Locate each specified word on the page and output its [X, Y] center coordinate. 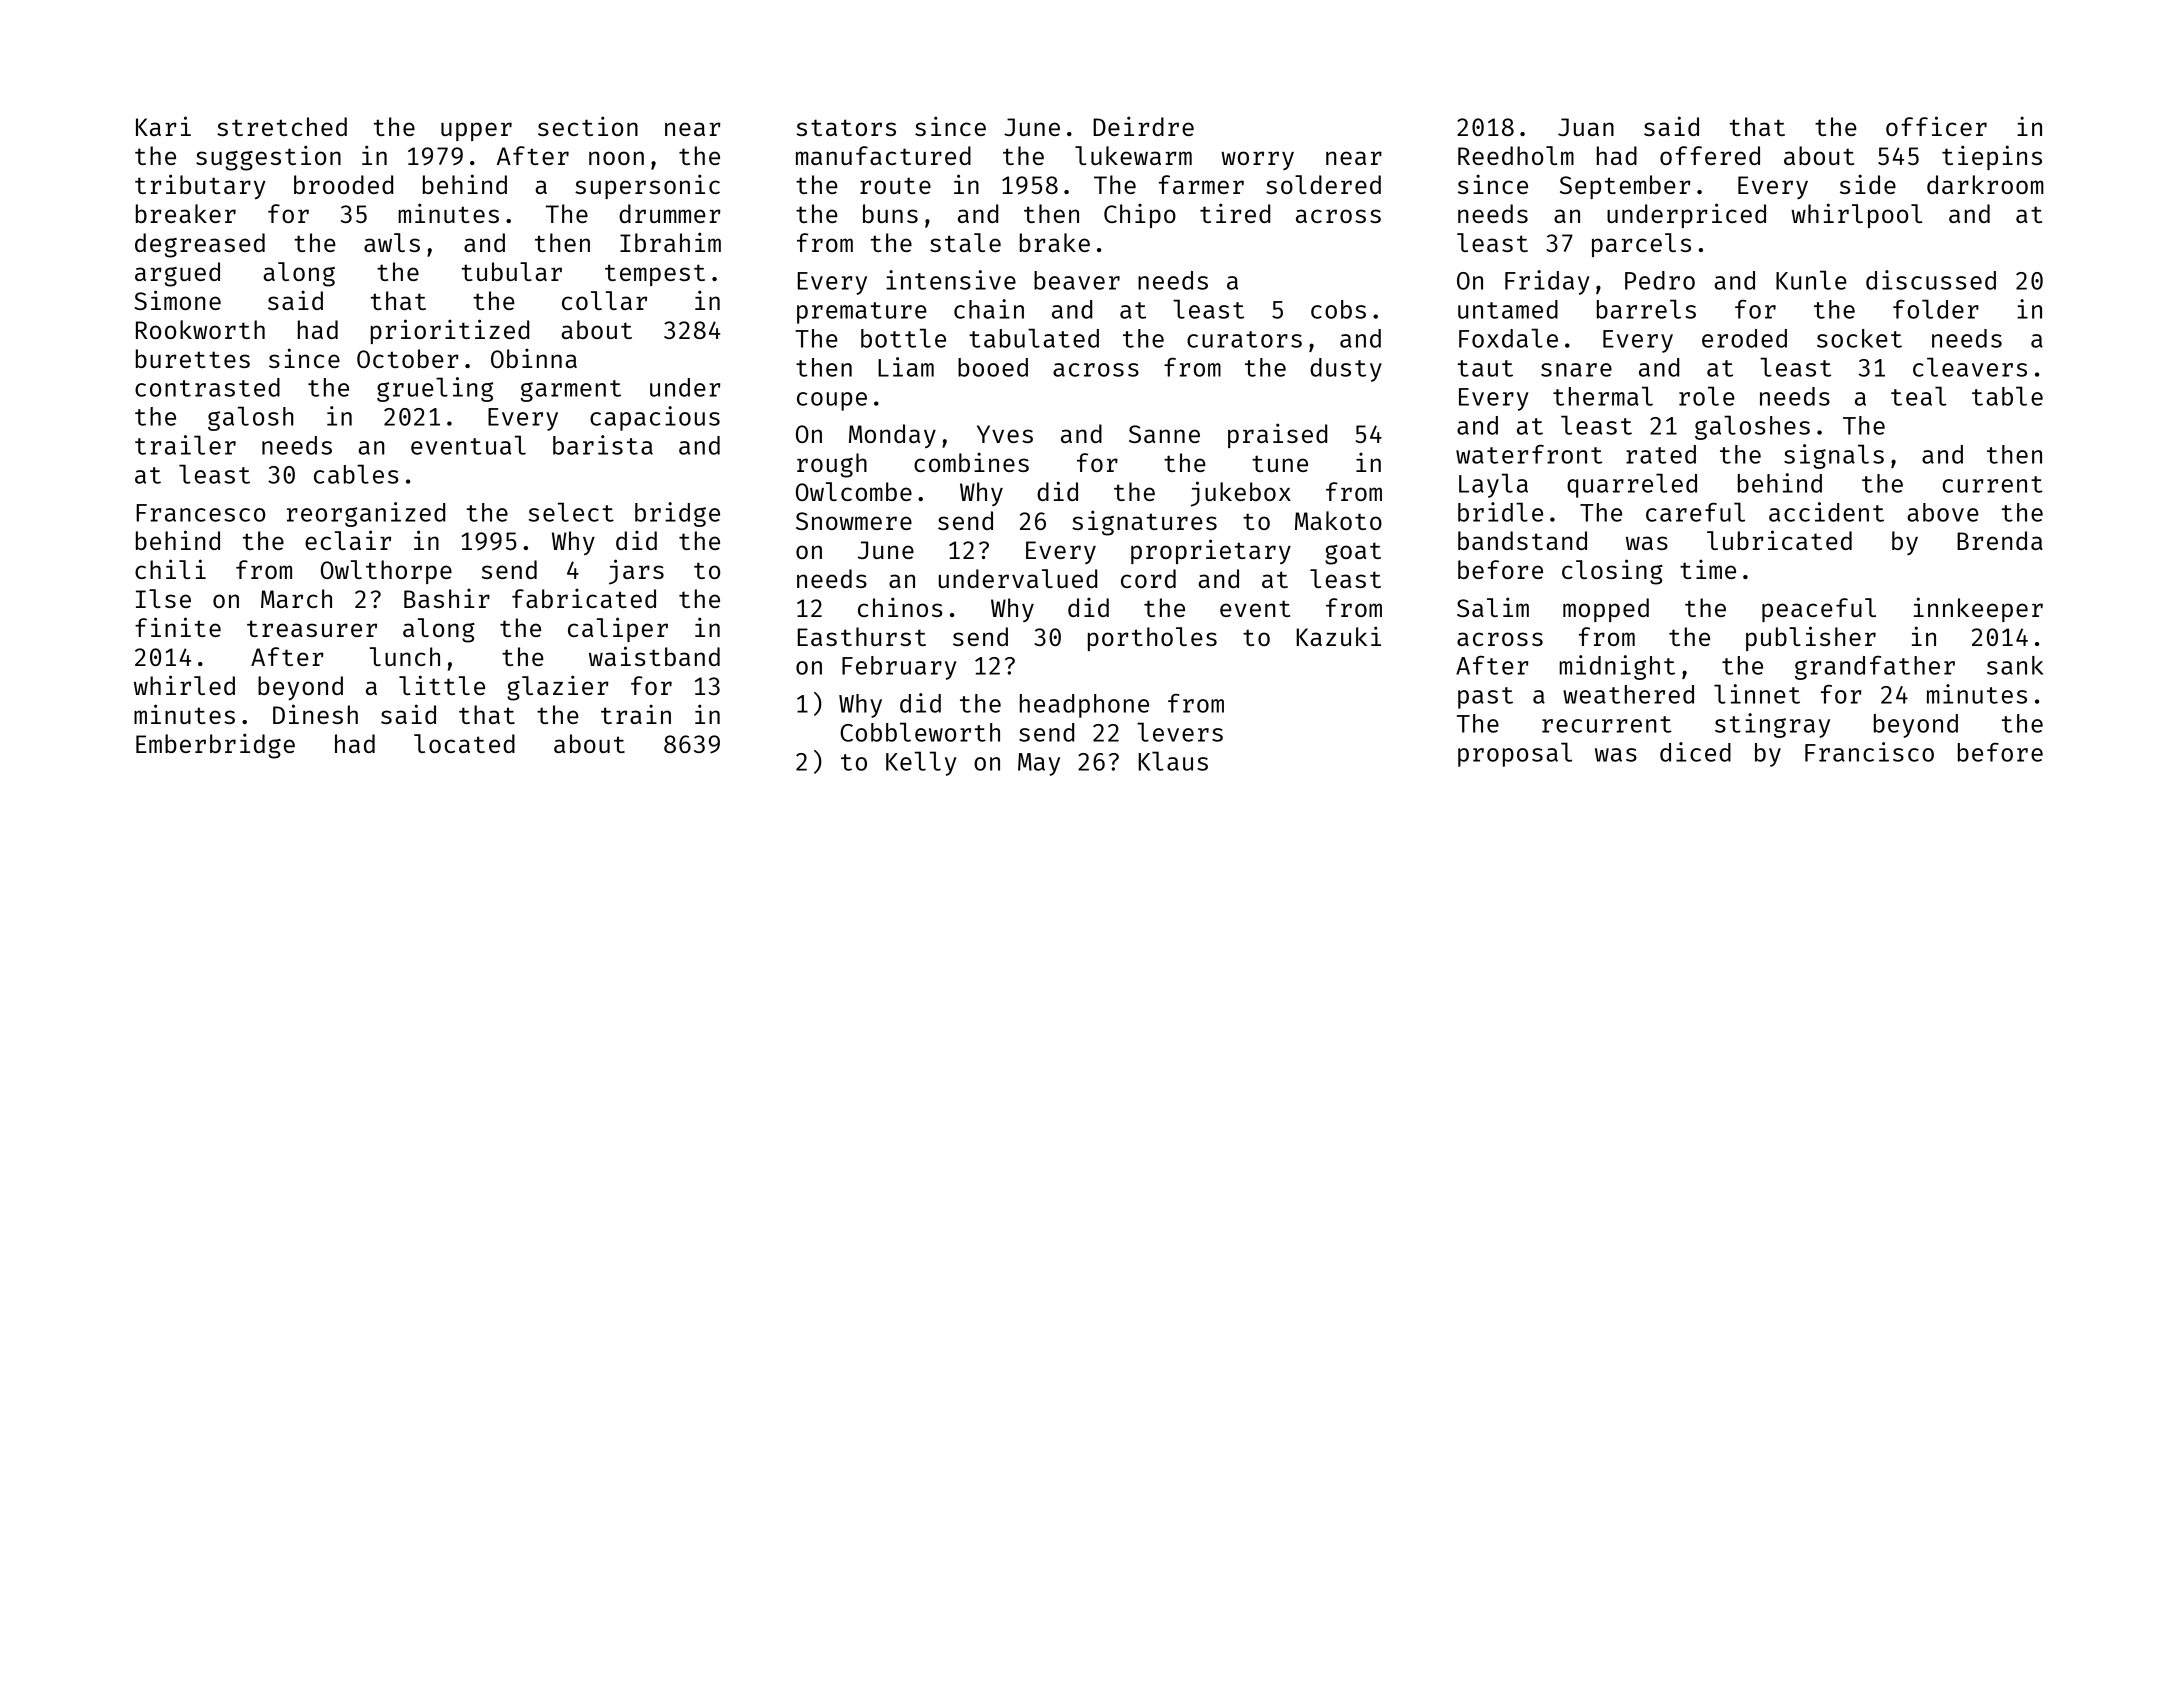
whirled [184, 685]
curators [1244, 339]
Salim [1493, 607]
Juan [1586, 127]
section [588, 126]
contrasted [207, 387]
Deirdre [1143, 126]
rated [1661, 454]
